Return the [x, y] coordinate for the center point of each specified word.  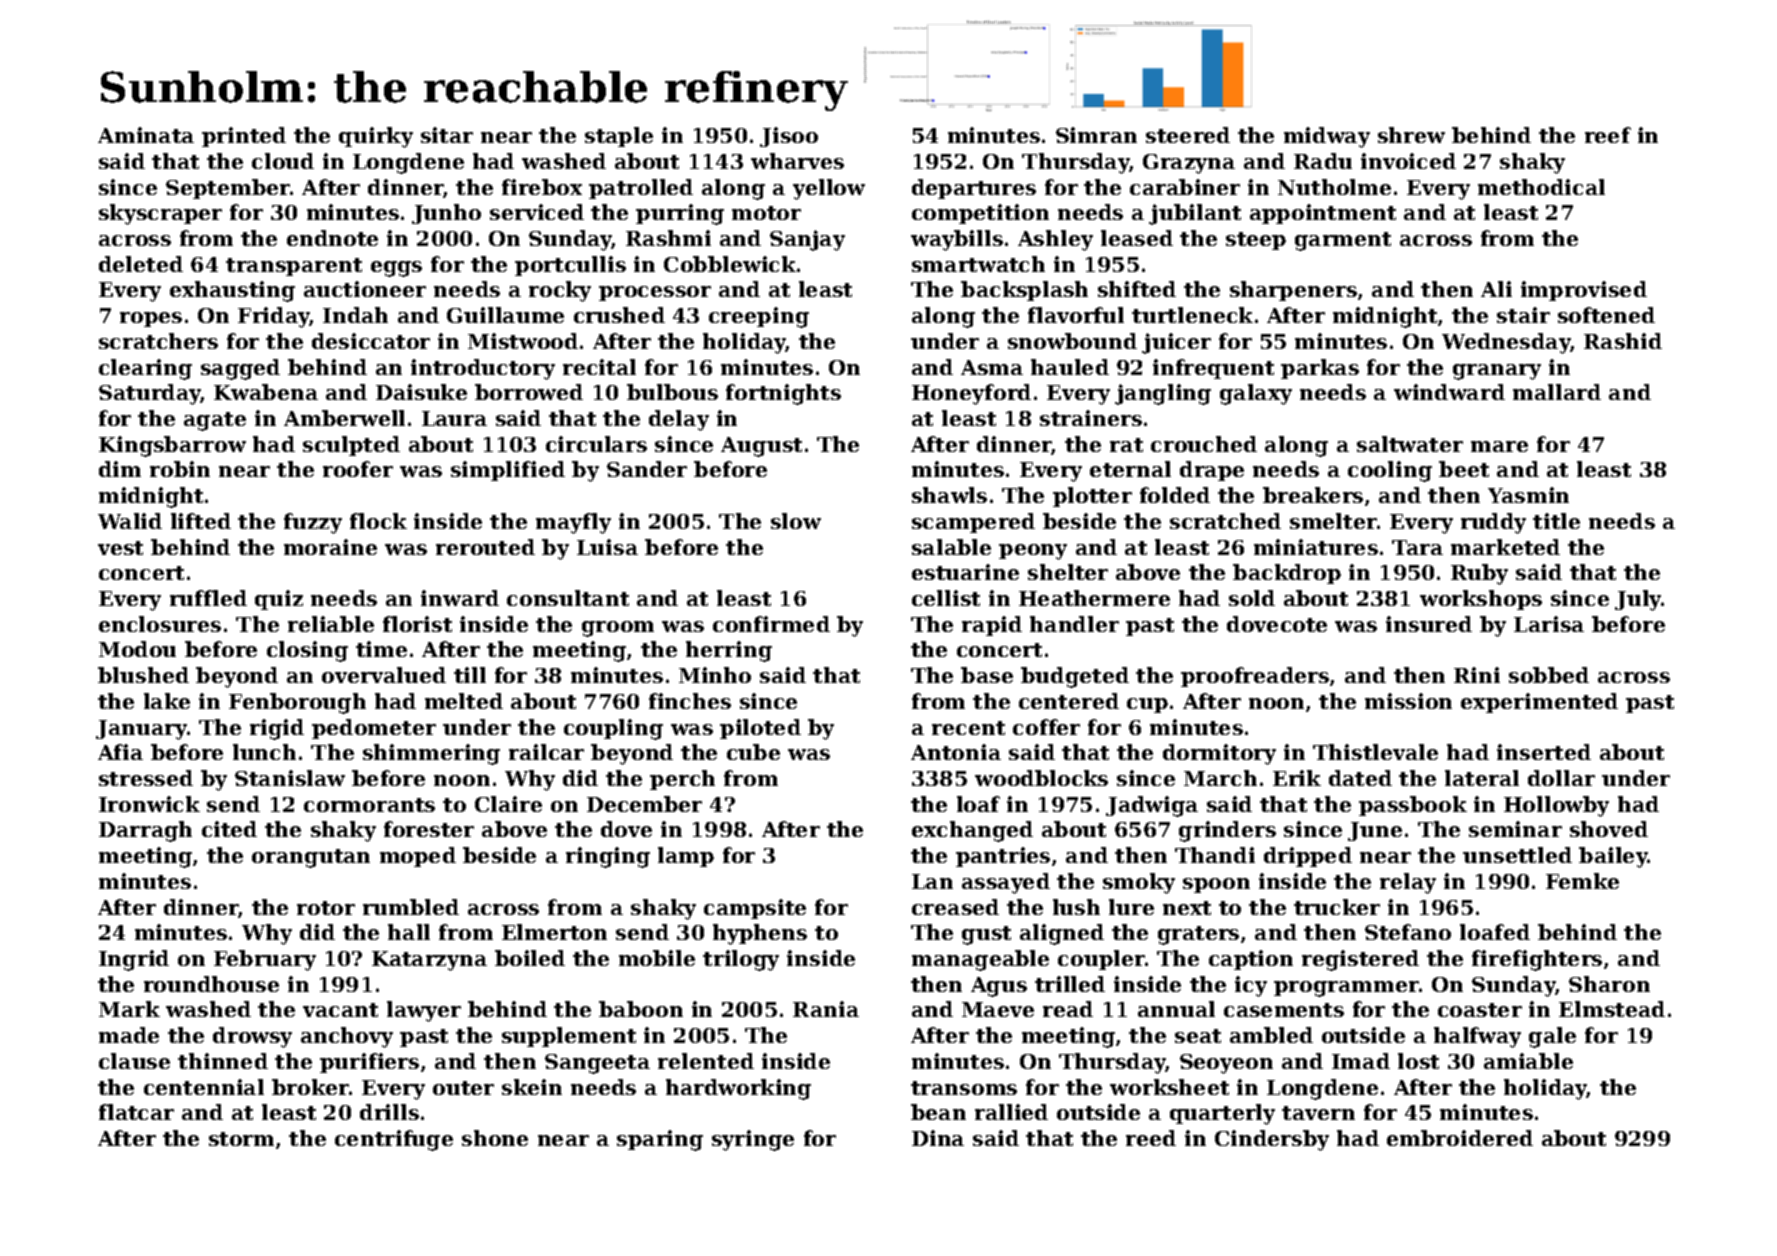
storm [241, 1139]
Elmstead [1612, 1009]
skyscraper [160, 214]
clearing [145, 369]
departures [974, 189]
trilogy [741, 960]
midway [1327, 137]
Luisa [607, 547]
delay [679, 420]
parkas [1320, 369]
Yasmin [1528, 495]
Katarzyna [429, 961]
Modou [137, 649]
